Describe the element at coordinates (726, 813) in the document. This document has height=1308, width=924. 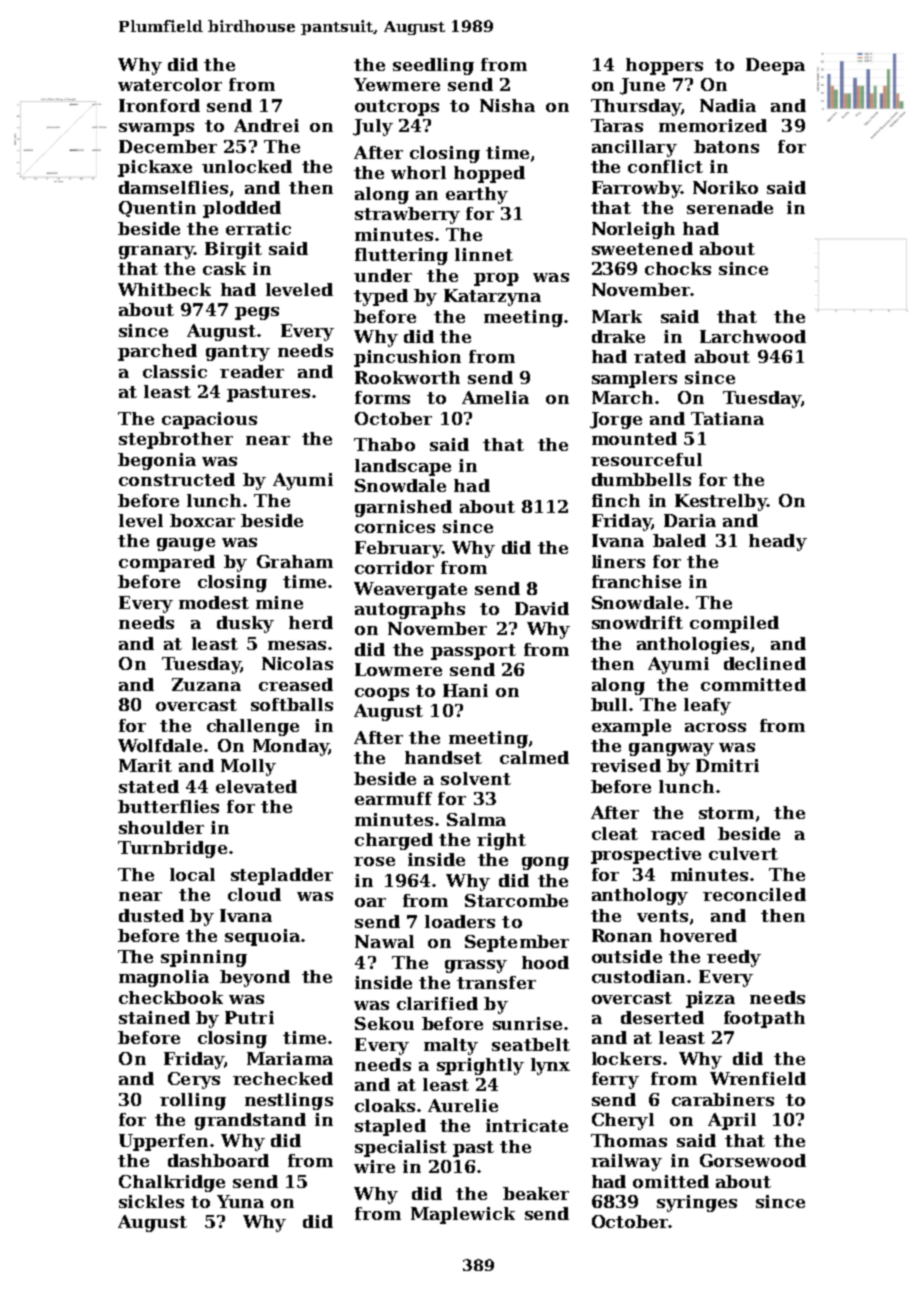
I see `storm` at that location.
